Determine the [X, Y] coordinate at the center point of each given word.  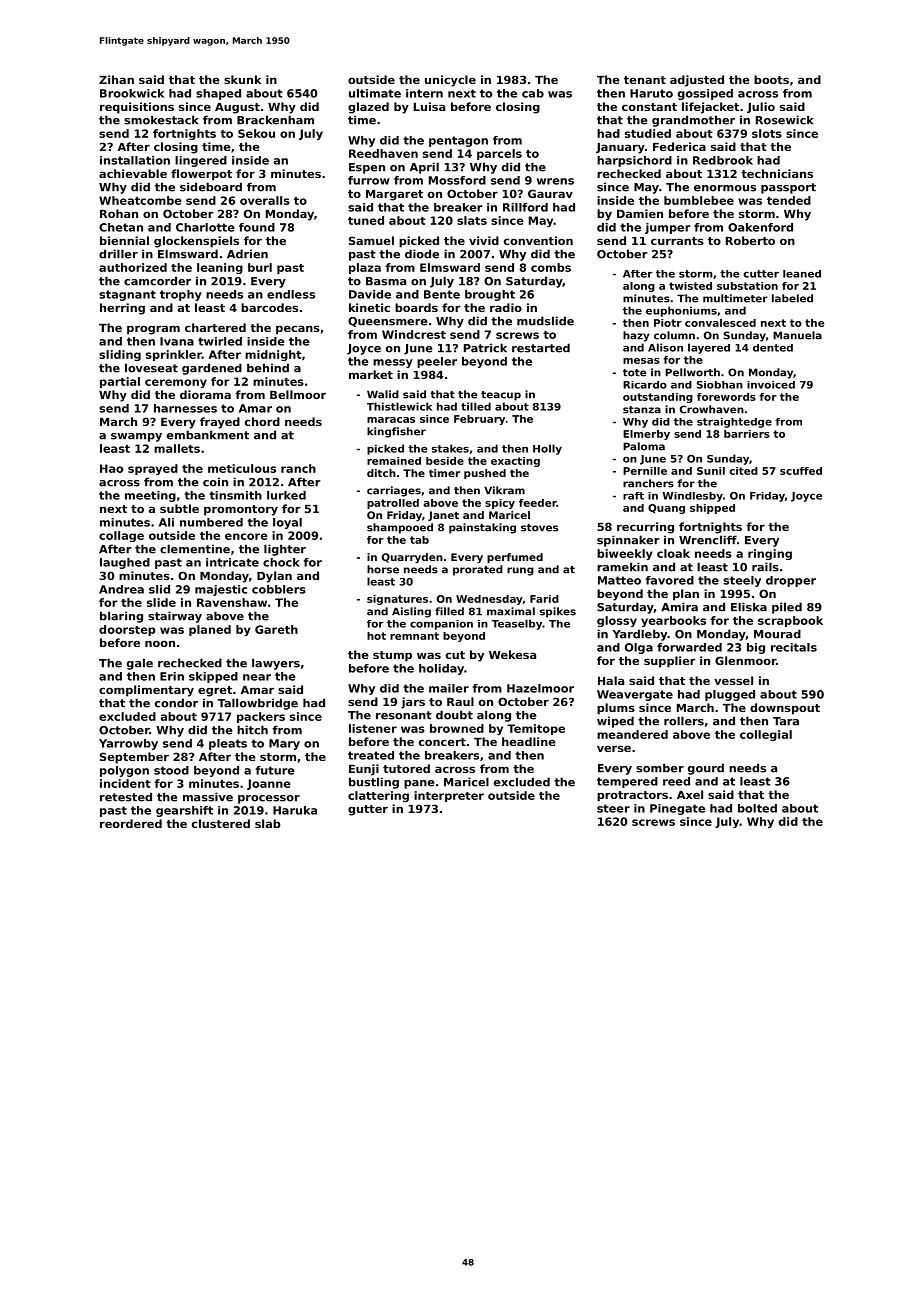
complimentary [146, 691]
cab [533, 93]
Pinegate [677, 809]
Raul [460, 701]
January [620, 148]
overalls [265, 200]
